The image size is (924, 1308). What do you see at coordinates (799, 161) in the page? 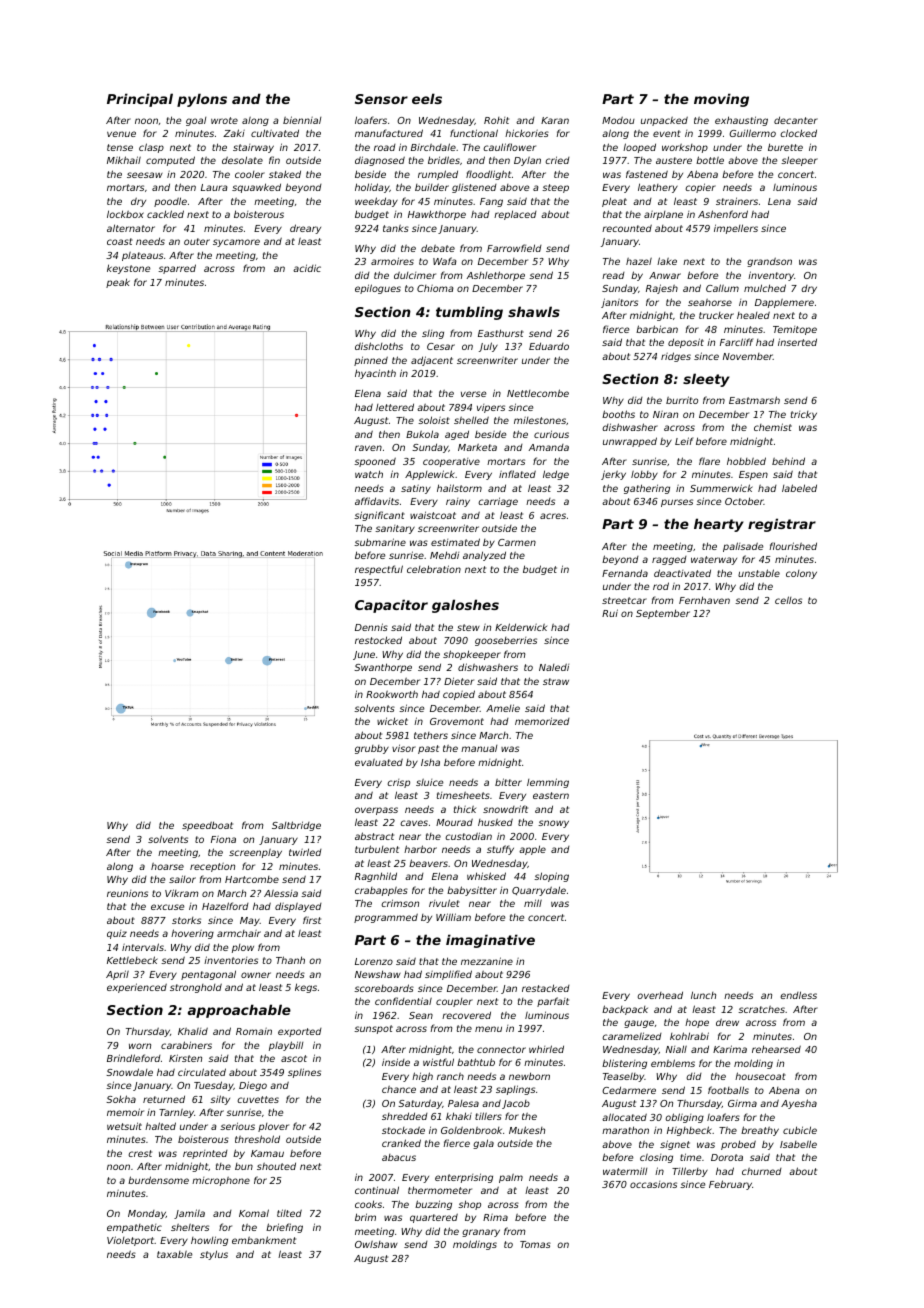
I see `sleeper` at bounding box center [799, 161].
